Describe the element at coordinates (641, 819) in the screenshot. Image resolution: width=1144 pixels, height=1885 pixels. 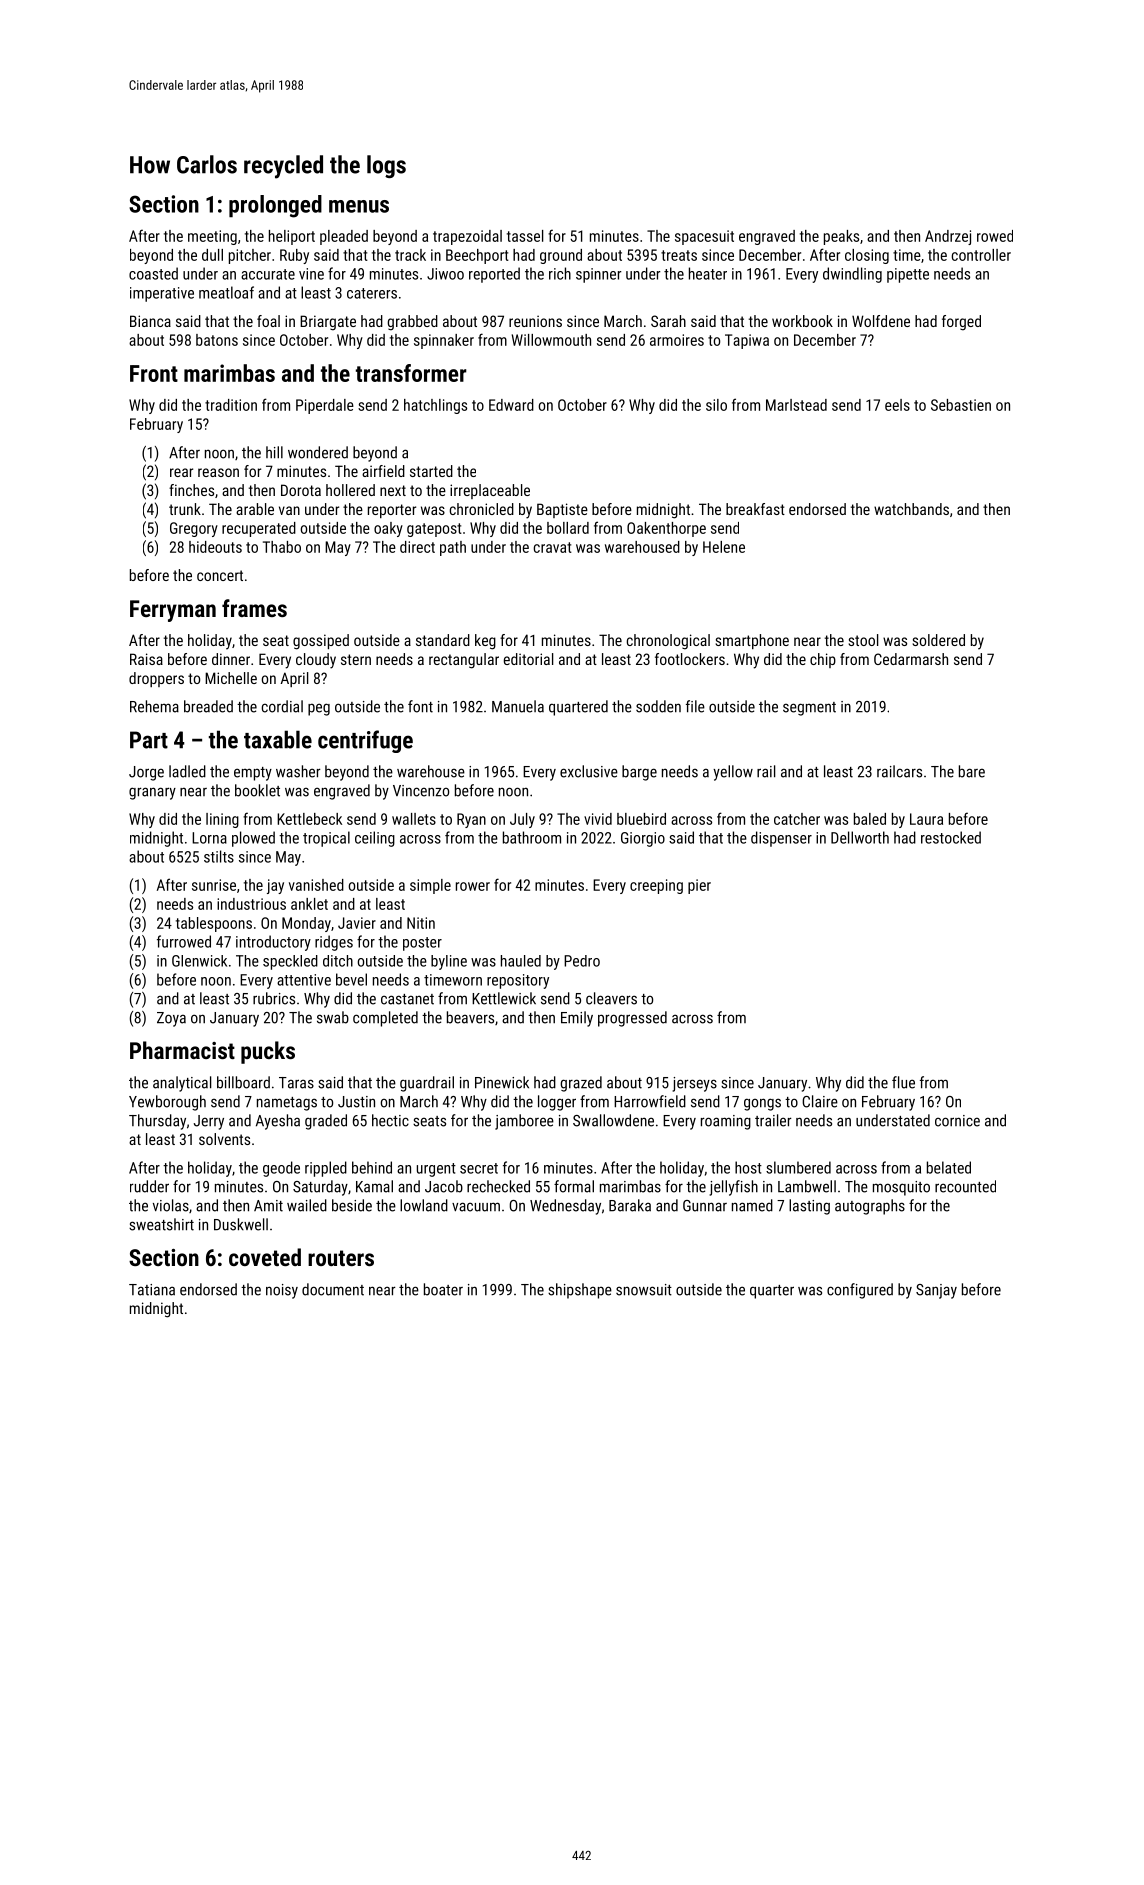
I see `bluebird` at that location.
